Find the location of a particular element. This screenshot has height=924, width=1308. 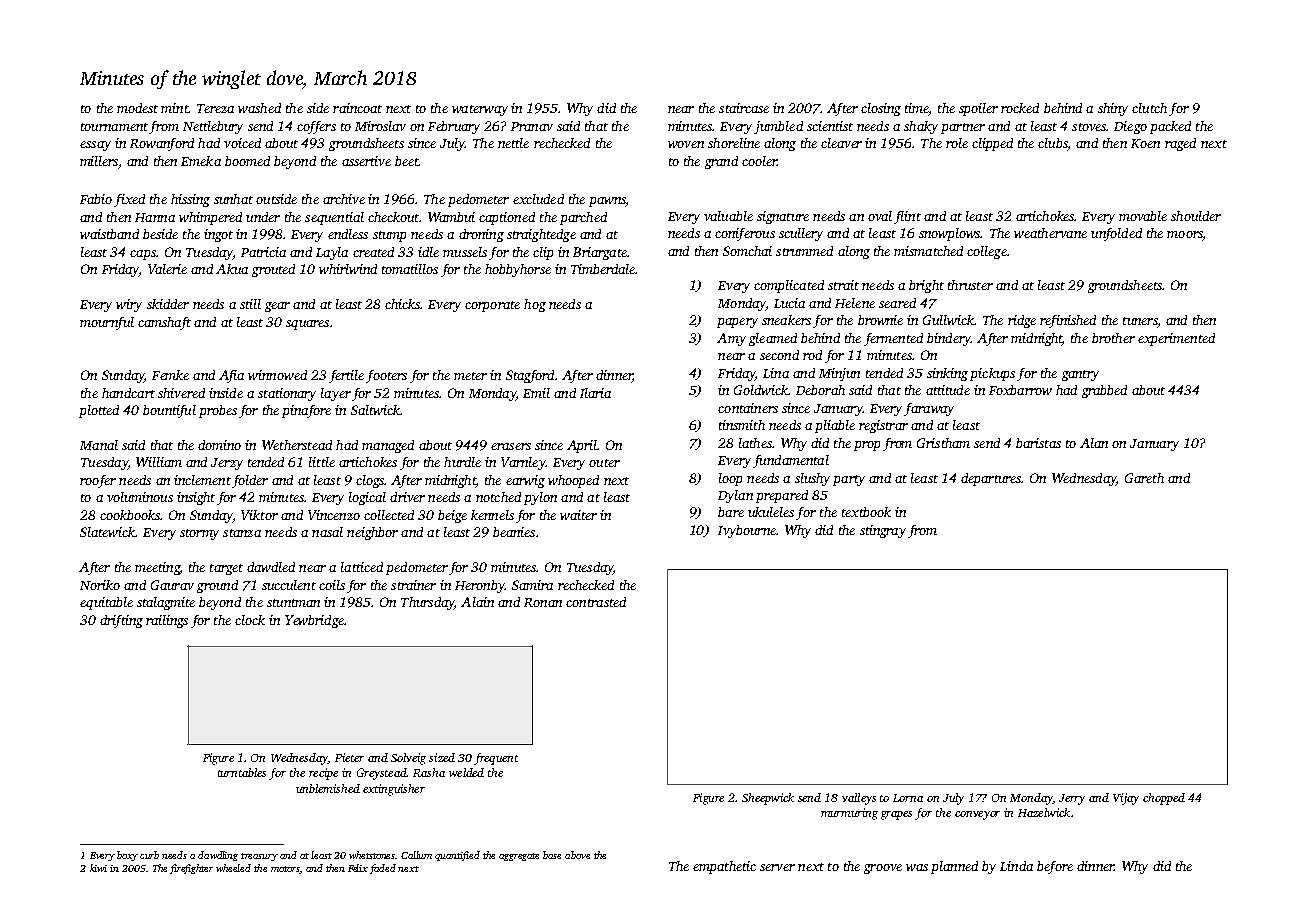

railings is located at coordinates (167, 621).
